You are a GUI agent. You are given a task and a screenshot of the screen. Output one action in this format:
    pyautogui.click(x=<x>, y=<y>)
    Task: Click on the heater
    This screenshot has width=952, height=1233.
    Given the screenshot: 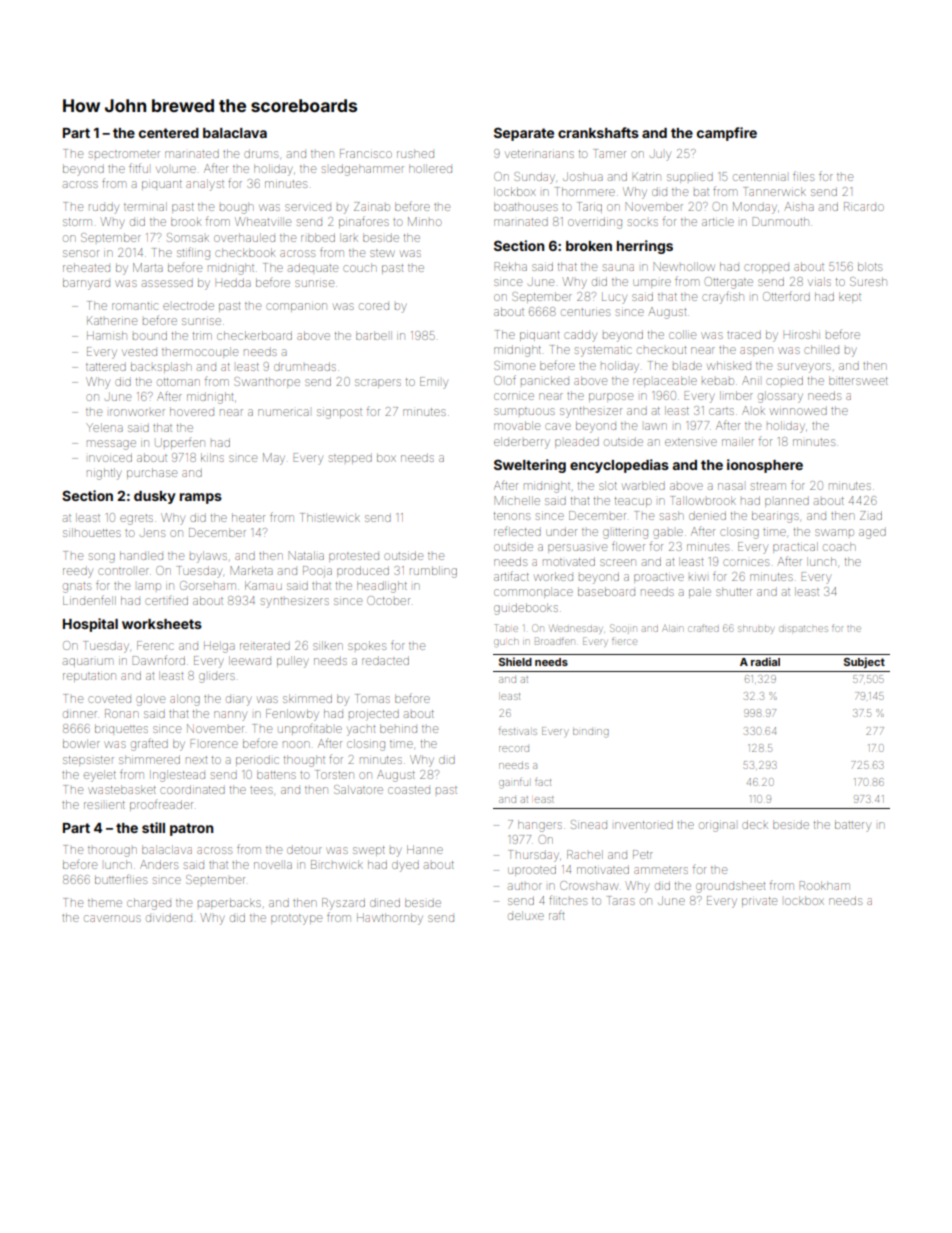 What is the action you would take?
    pyautogui.click(x=248, y=517)
